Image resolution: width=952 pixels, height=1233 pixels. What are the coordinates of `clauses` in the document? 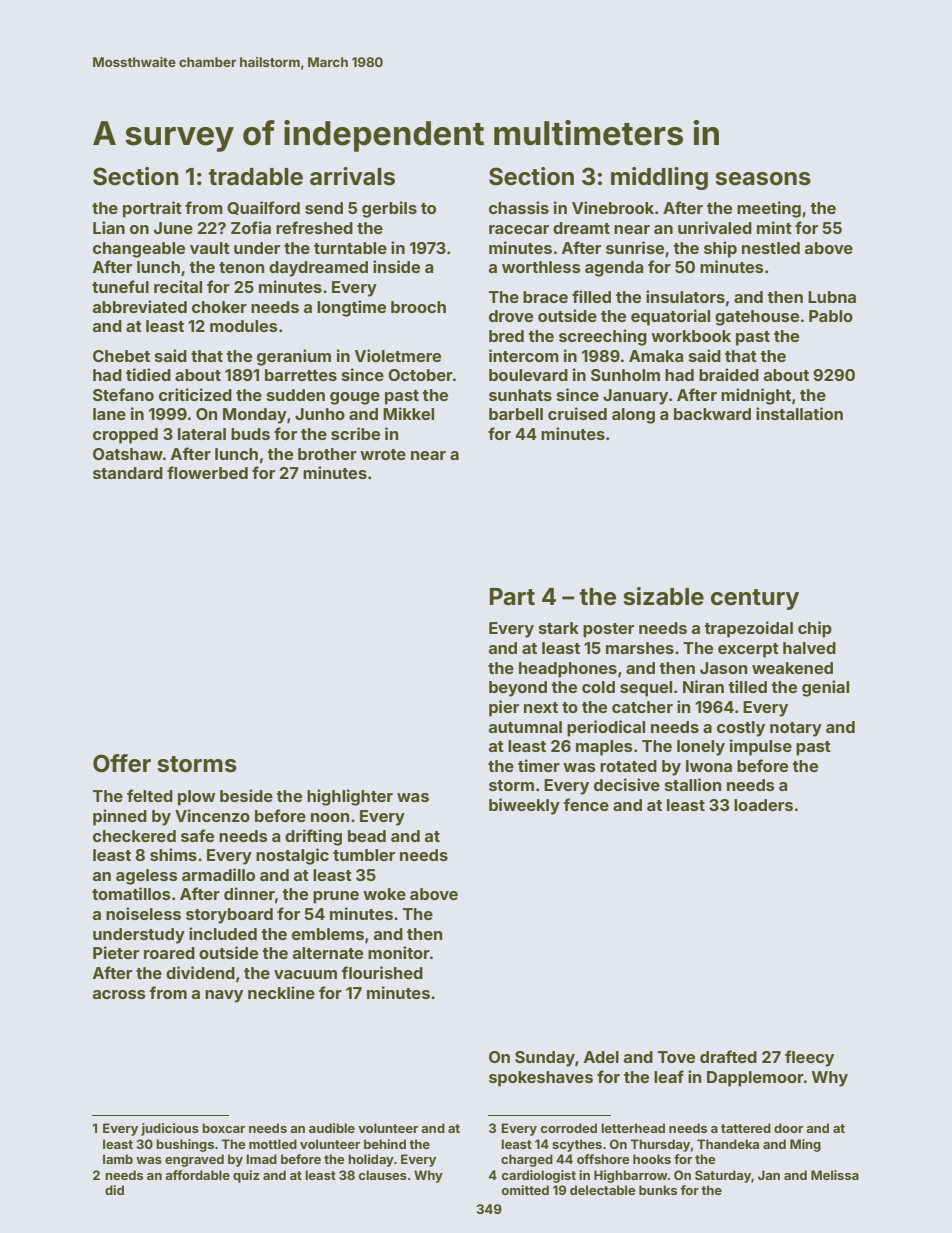 It's located at (383, 1175).
